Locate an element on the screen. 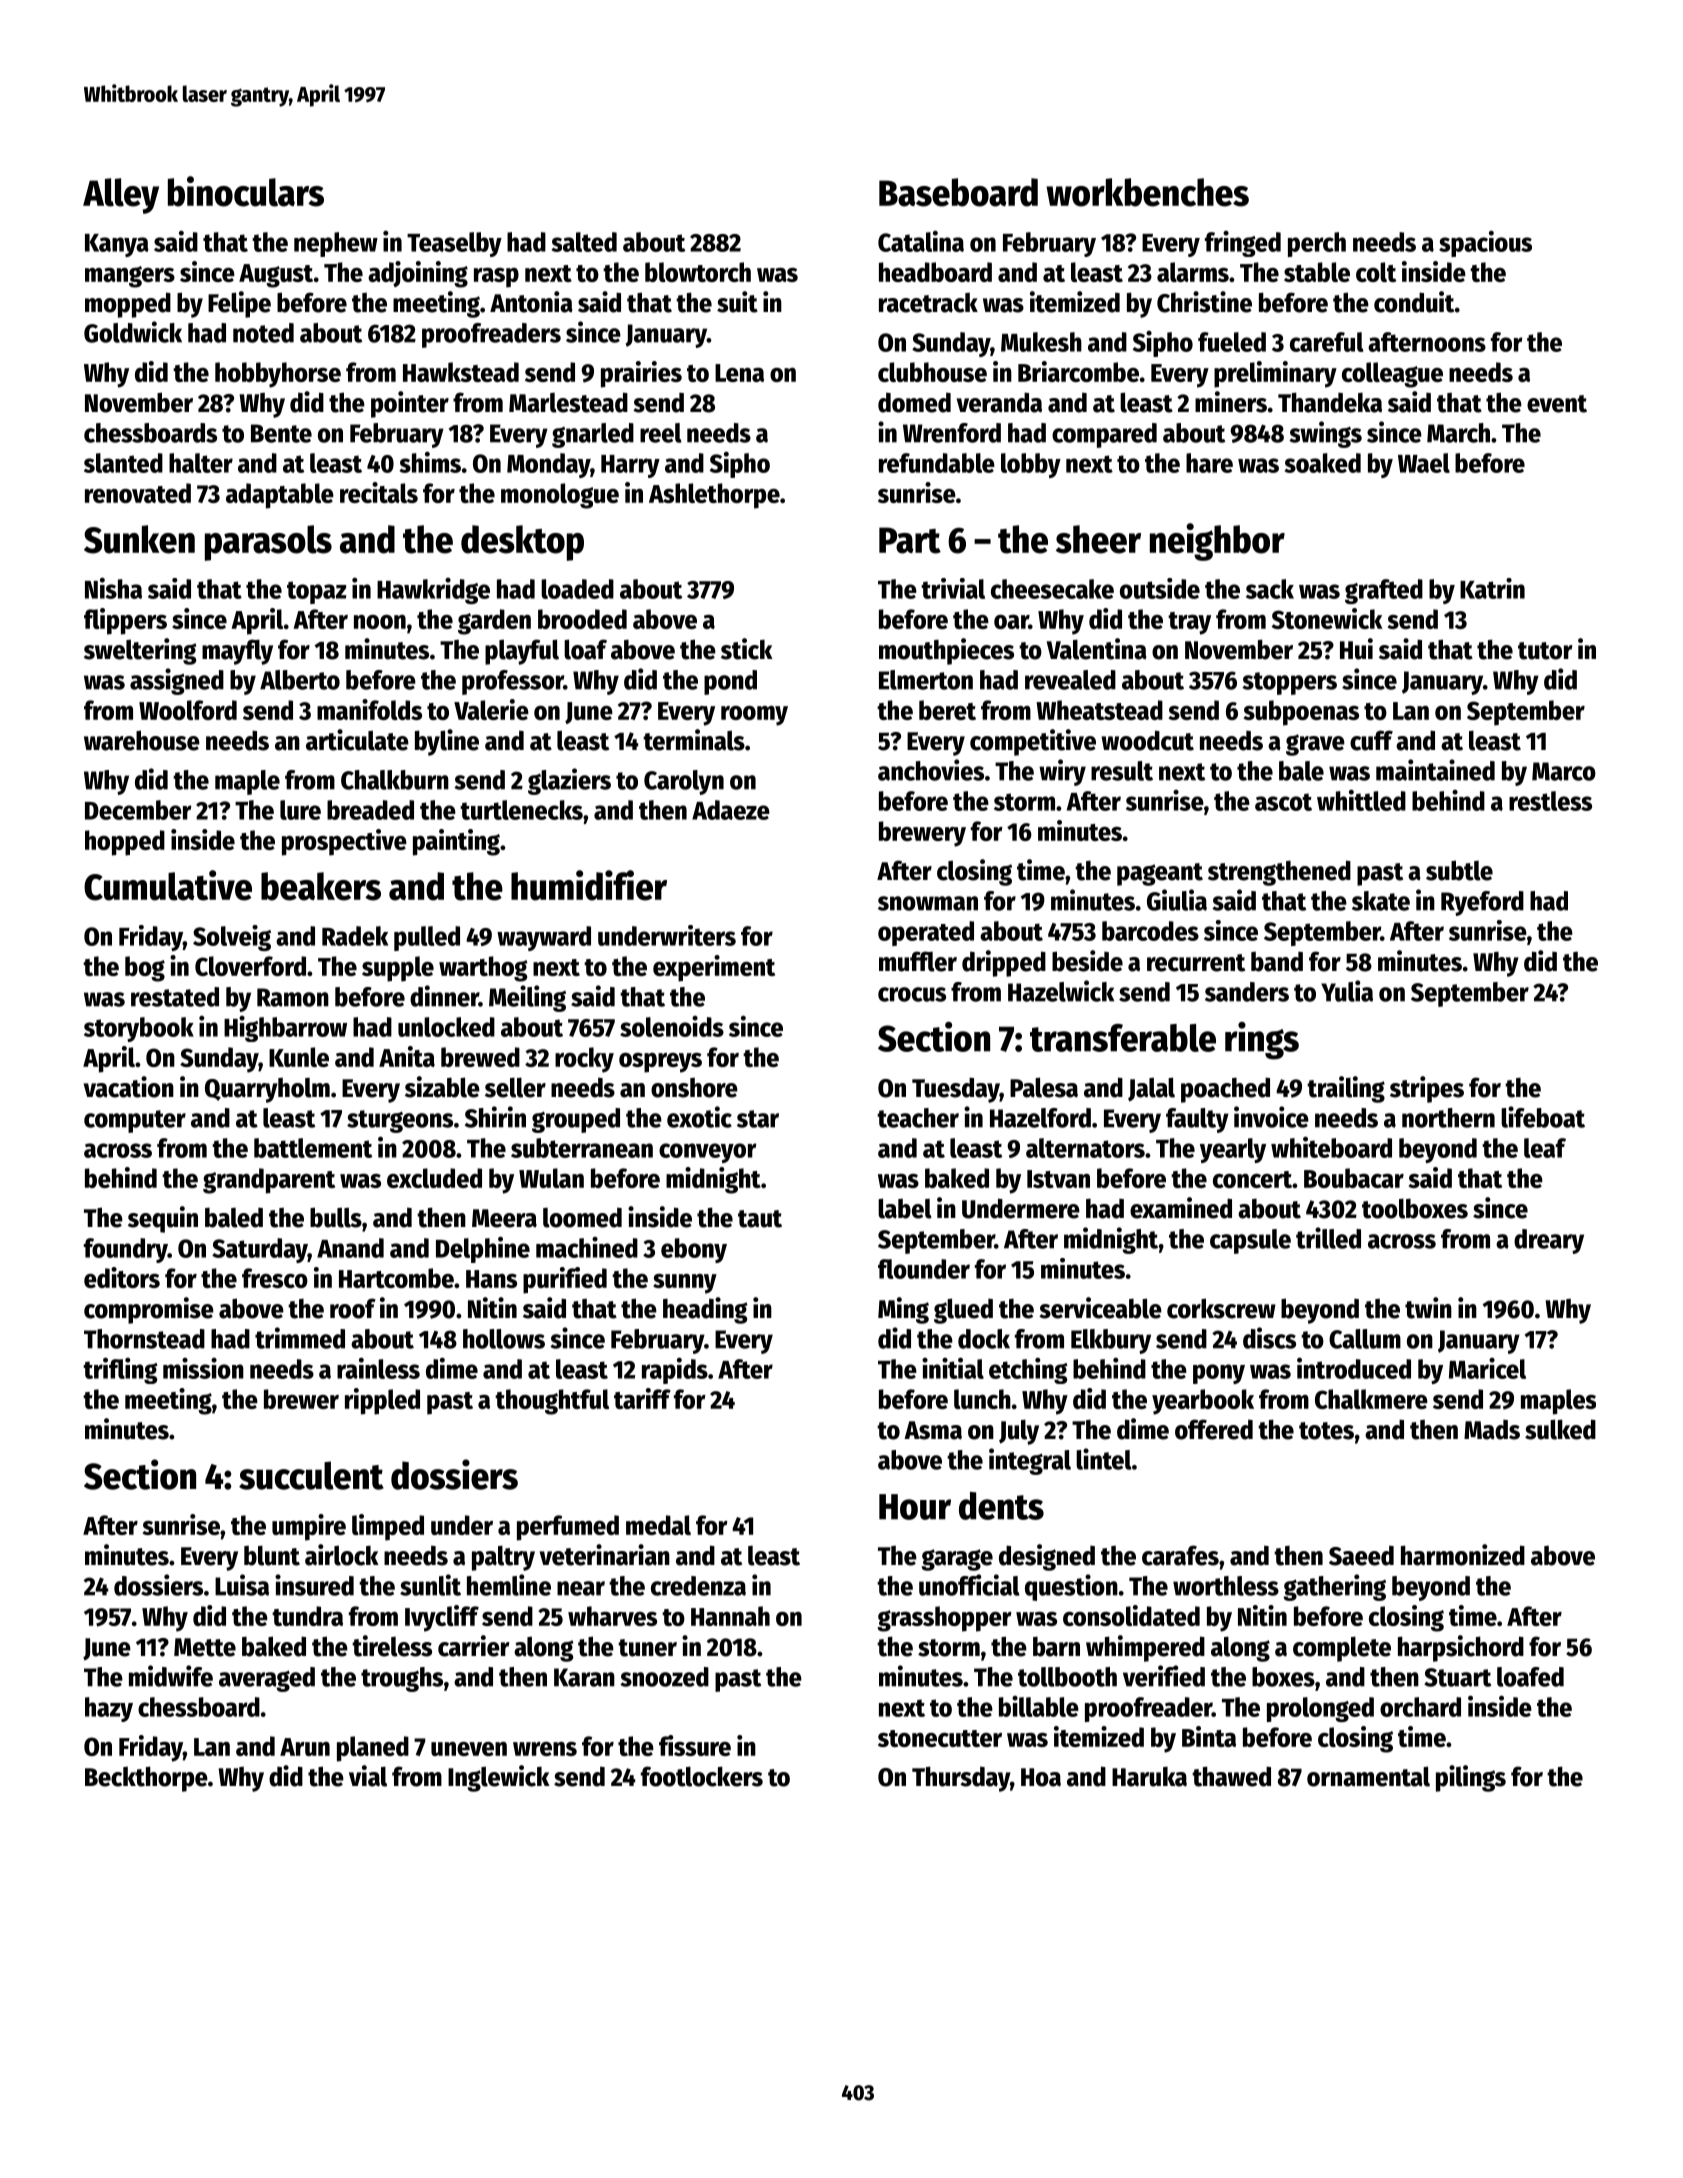 This screenshot has height=2178, width=1683. August is located at coordinates (276, 276).
